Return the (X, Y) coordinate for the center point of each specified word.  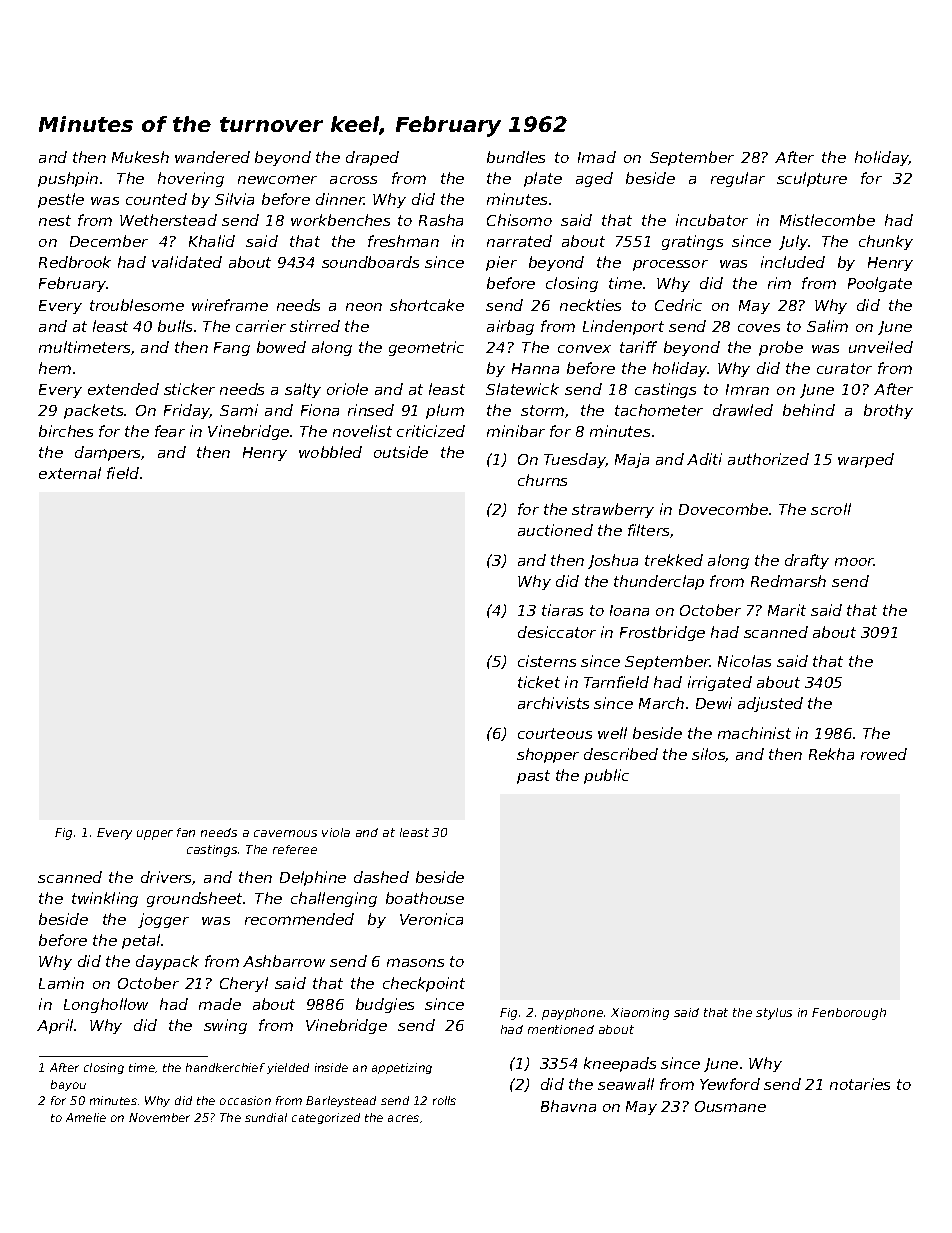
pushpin (68, 179)
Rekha (831, 754)
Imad (597, 157)
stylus (774, 1014)
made (220, 1004)
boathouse (425, 898)
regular (738, 179)
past (533, 777)
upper (155, 835)
